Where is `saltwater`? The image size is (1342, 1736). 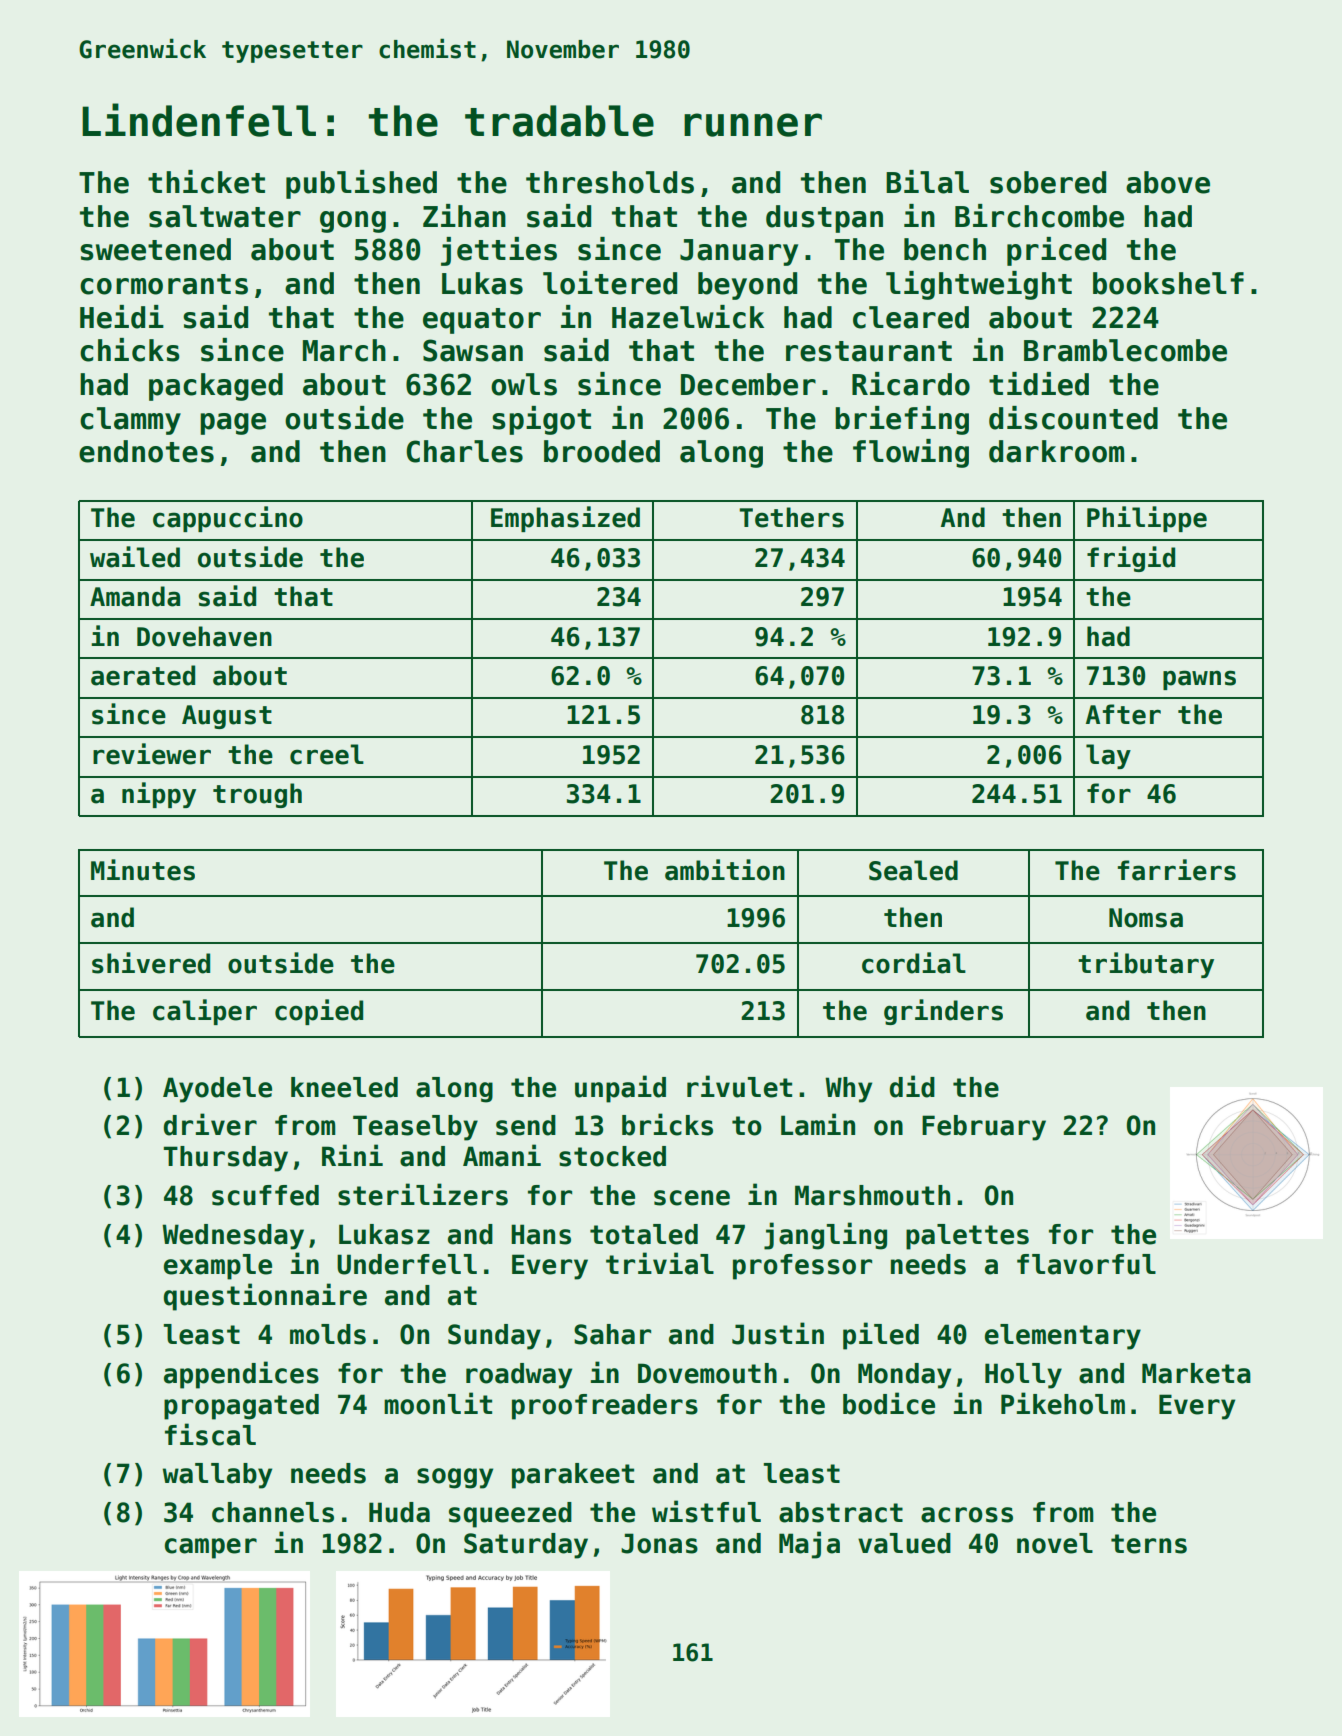
saltwater is located at coordinates (225, 216).
